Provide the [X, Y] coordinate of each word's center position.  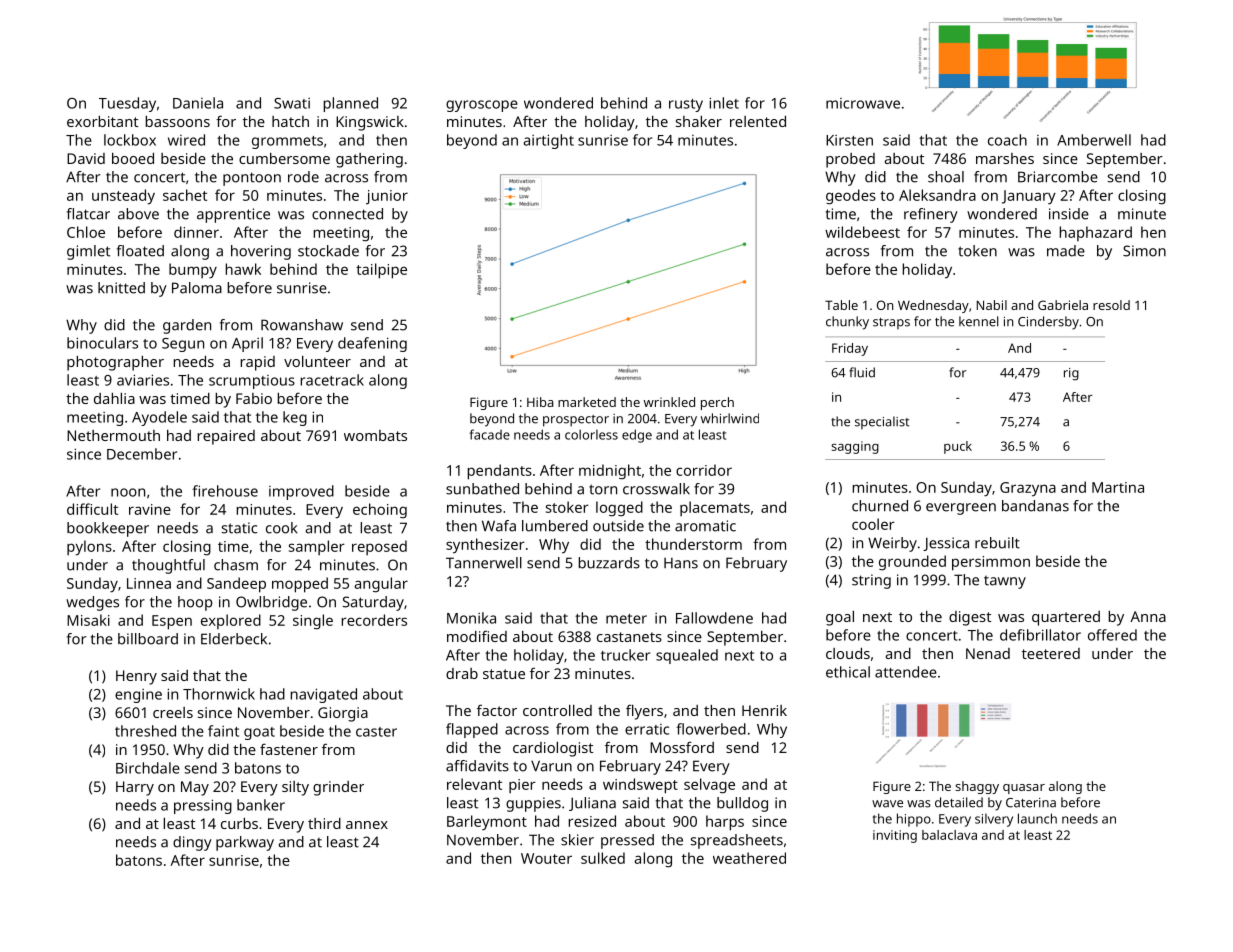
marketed [587, 402]
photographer [115, 363]
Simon [1144, 251]
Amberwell [1094, 140]
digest [970, 618]
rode [303, 177]
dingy [192, 843]
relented [758, 121]
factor [497, 710]
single [313, 622]
